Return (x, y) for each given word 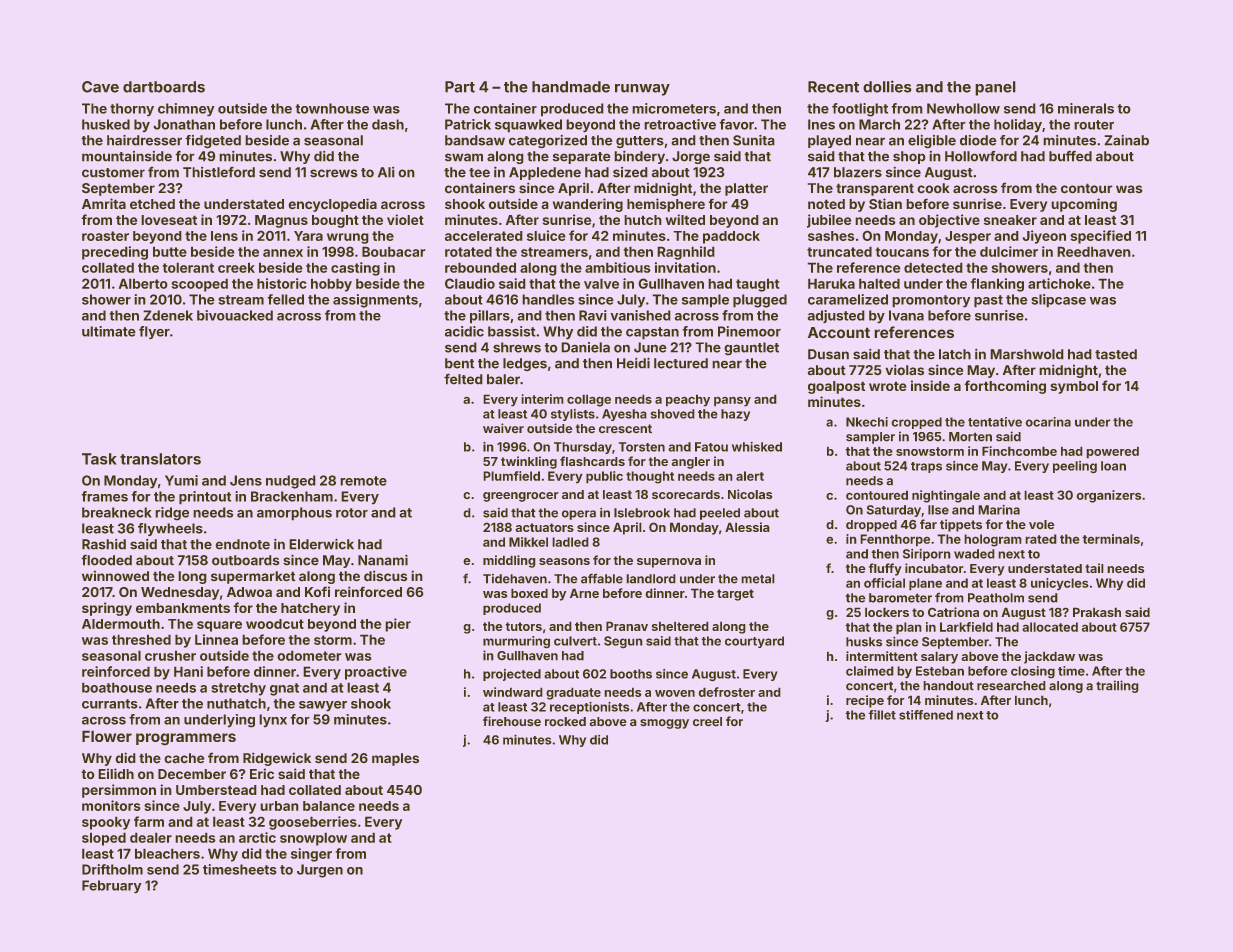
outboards (246, 560)
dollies (887, 86)
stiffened (926, 715)
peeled (720, 514)
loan (1113, 466)
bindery (639, 157)
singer (311, 855)
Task (99, 459)
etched (152, 204)
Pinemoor (749, 331)
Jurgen (320, 871)
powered (1112, 452)
